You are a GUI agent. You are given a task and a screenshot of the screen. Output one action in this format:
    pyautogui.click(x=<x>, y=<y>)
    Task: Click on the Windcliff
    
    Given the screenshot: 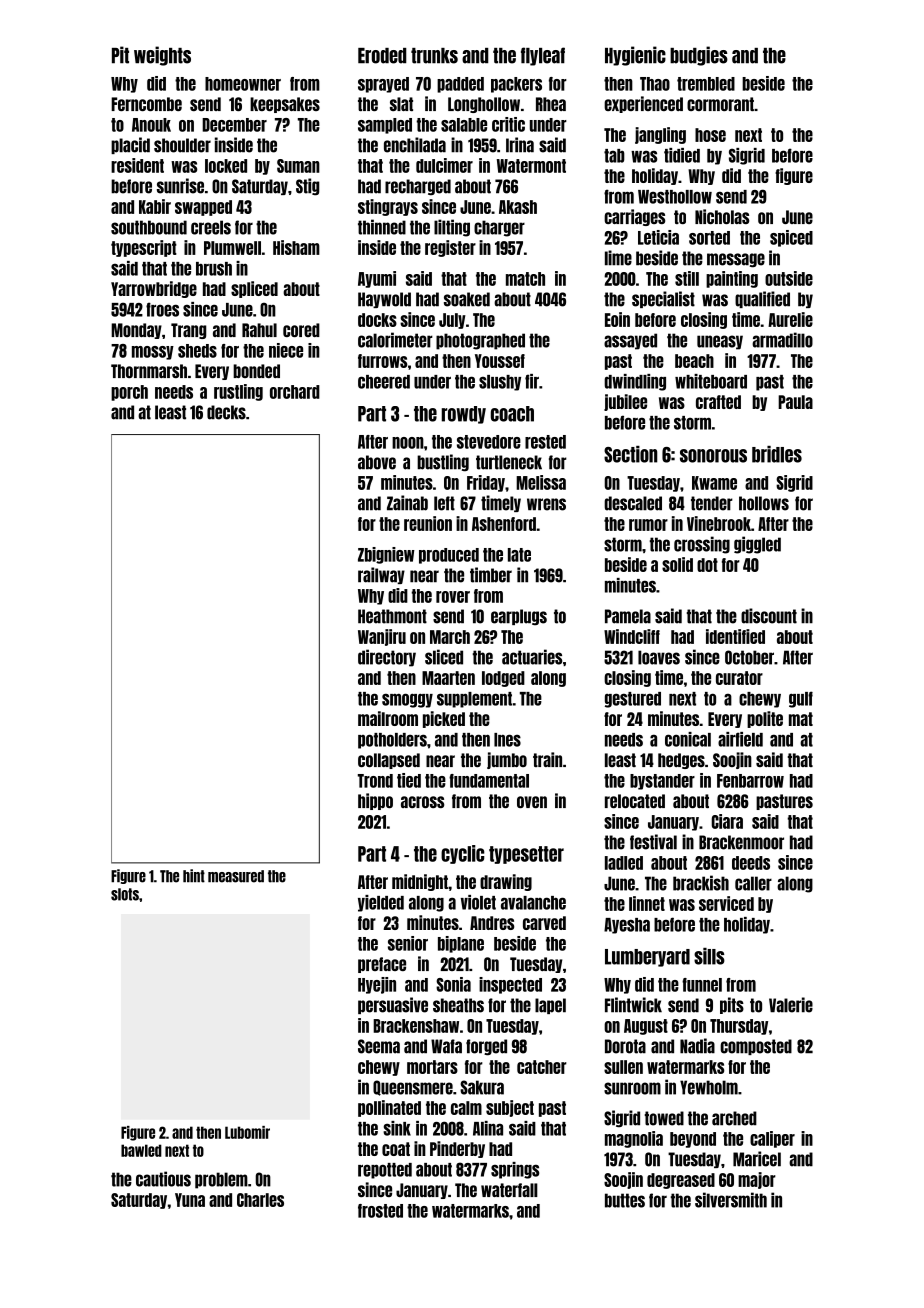 What is the action you would take?
    pyautogui.click(x=632, y=636)
